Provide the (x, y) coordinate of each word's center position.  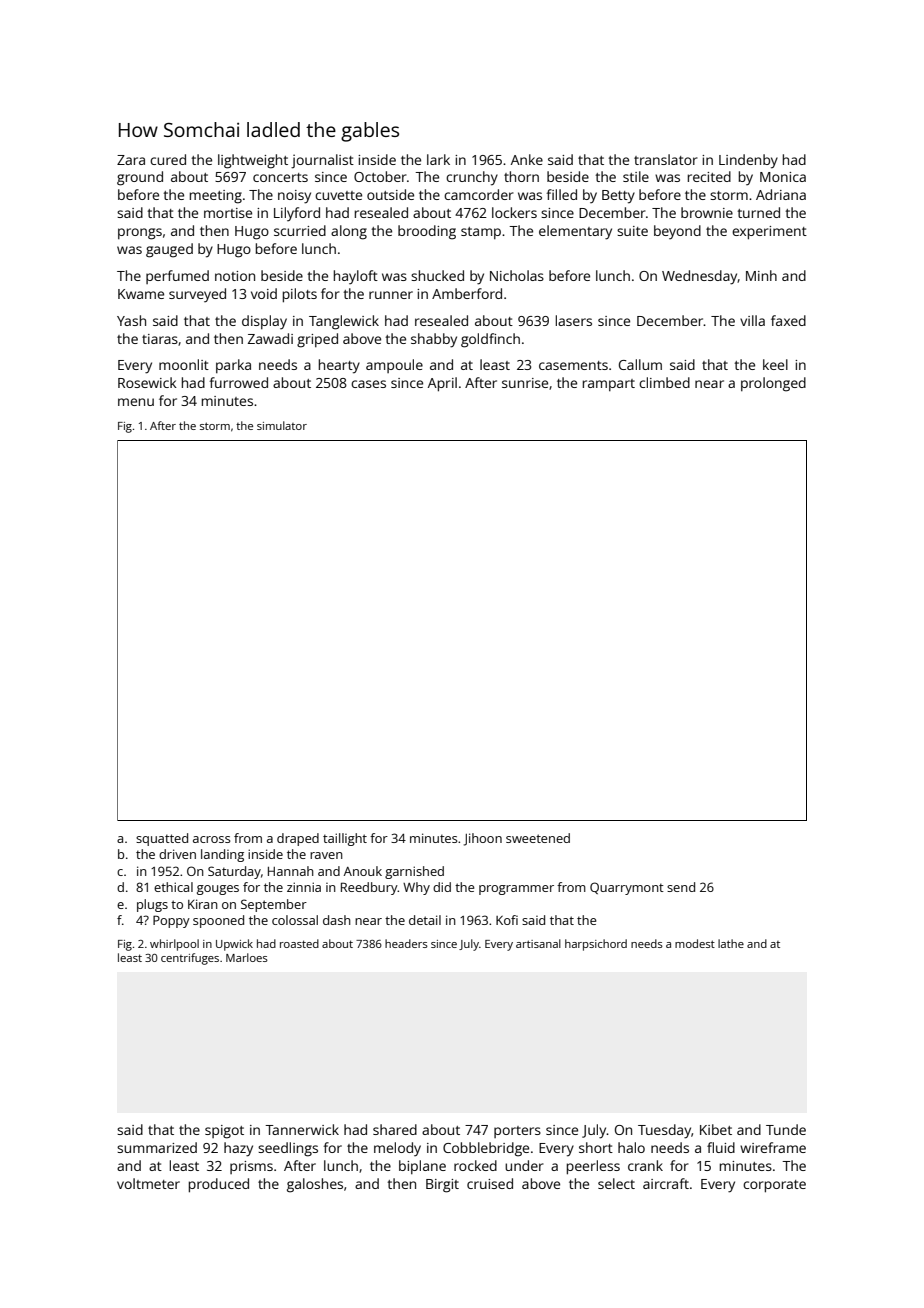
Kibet (716, 1129)
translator (666, 159)
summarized (157, 1147)
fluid (721, 1147)
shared (395, 1129)
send (681, 887)
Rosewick (147, 382)
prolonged (773, 384)
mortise (228, 213)
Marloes (247, 957)
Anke (527, 159)
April (442, 384)
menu (136, 402)
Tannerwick (302, 1129)
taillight (345, 839)
